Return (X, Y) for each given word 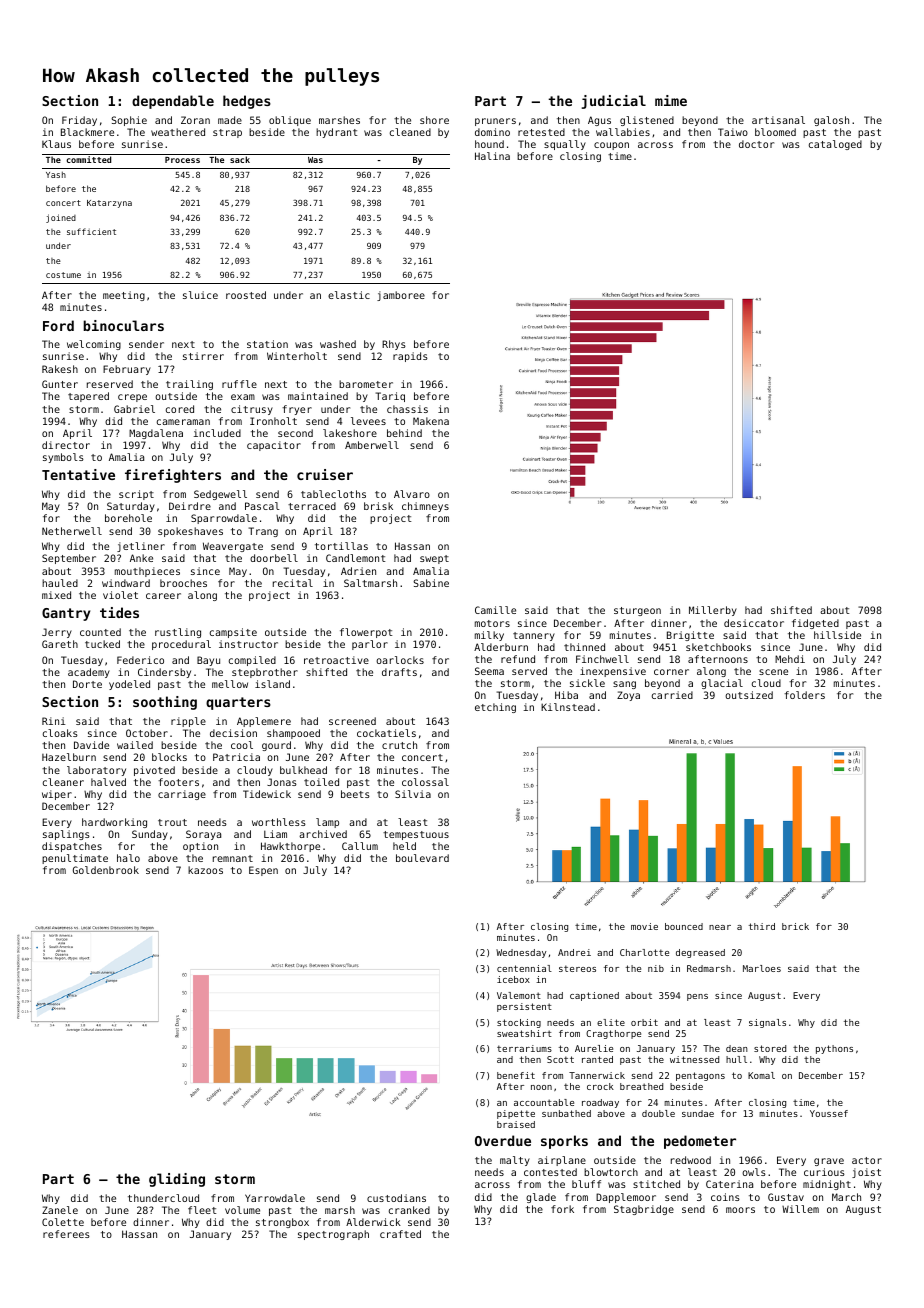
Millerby (713, 611)
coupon (611, 146)
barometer (366, 384)
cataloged (835, 145)
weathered (178, 132)
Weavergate (233, 547)
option (200, 847)
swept (434, 559)
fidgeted (815, 624)
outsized (749, 695)
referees (66, 1234)
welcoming (94, 345)
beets (355, 794)
